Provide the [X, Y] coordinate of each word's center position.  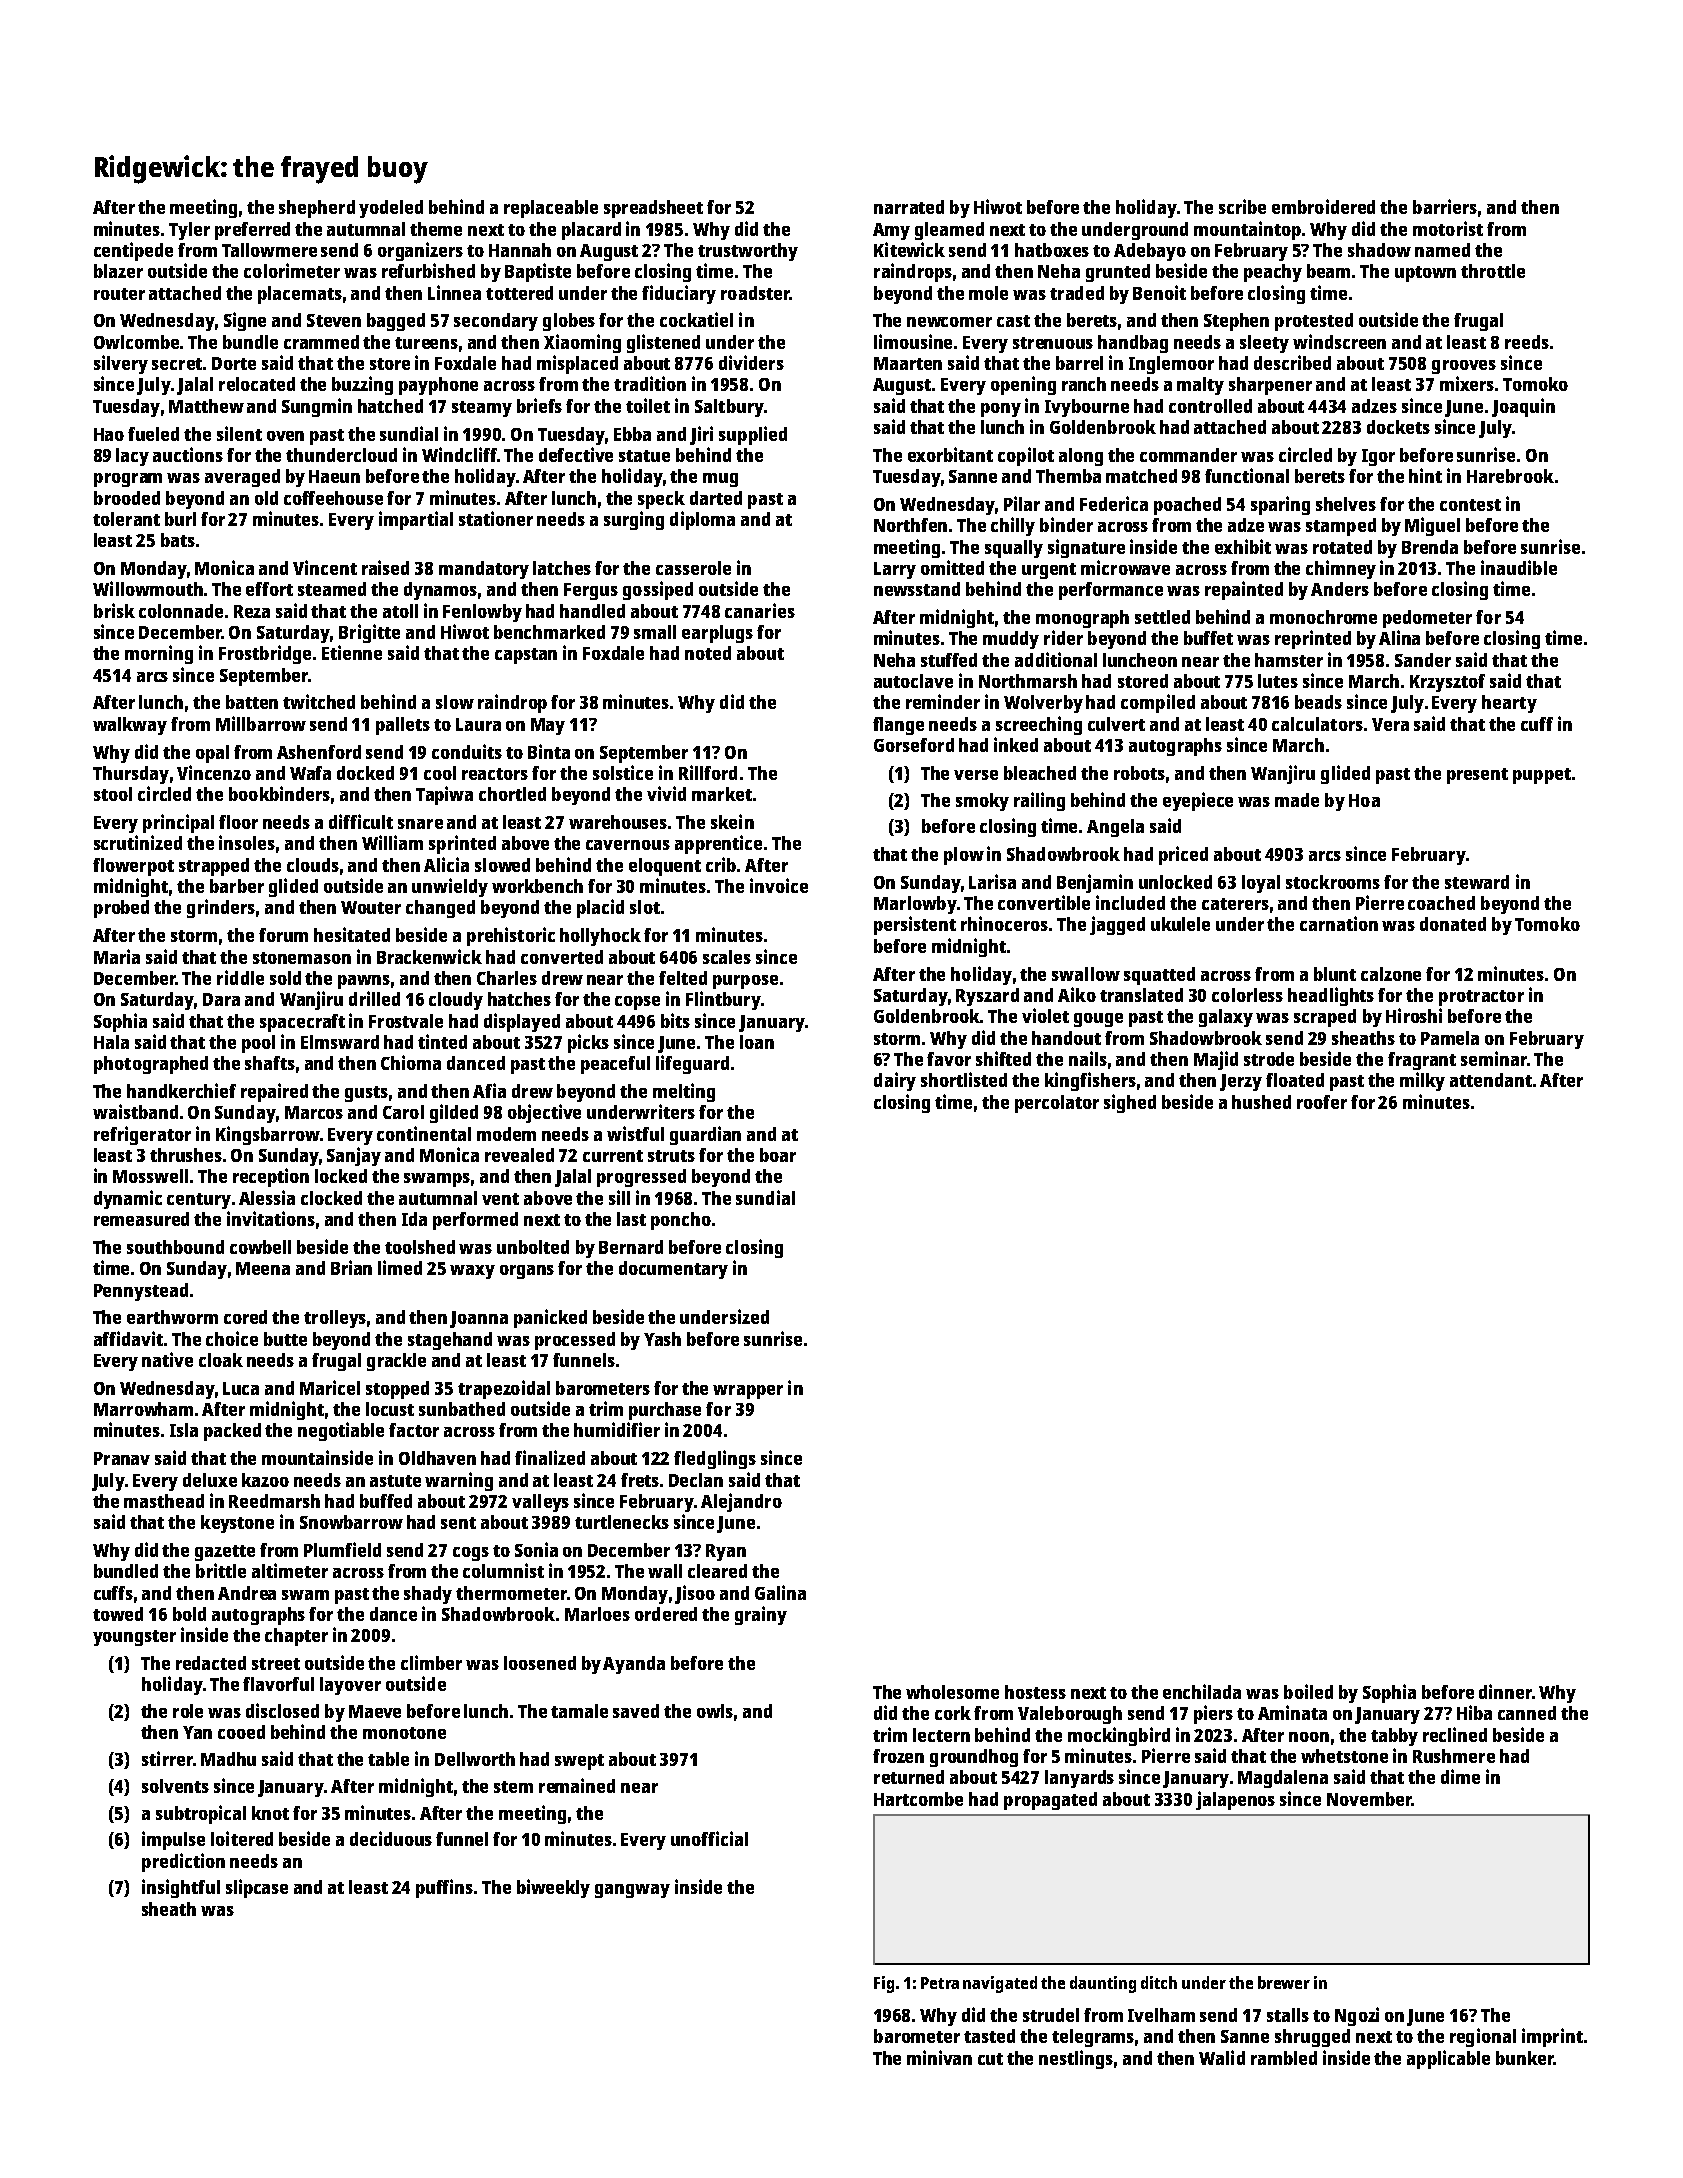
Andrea [247, 1593]
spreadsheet [653, 209]
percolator [1057, 1104]
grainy [761, 1615]
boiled [1308, 1691]
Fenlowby [482, 613]
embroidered [1323, 206]
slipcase [257, 1888]
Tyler [189, 231]
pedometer [1427, 619]
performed [475, 1221]
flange [898, 726]
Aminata [1292, 1712]
